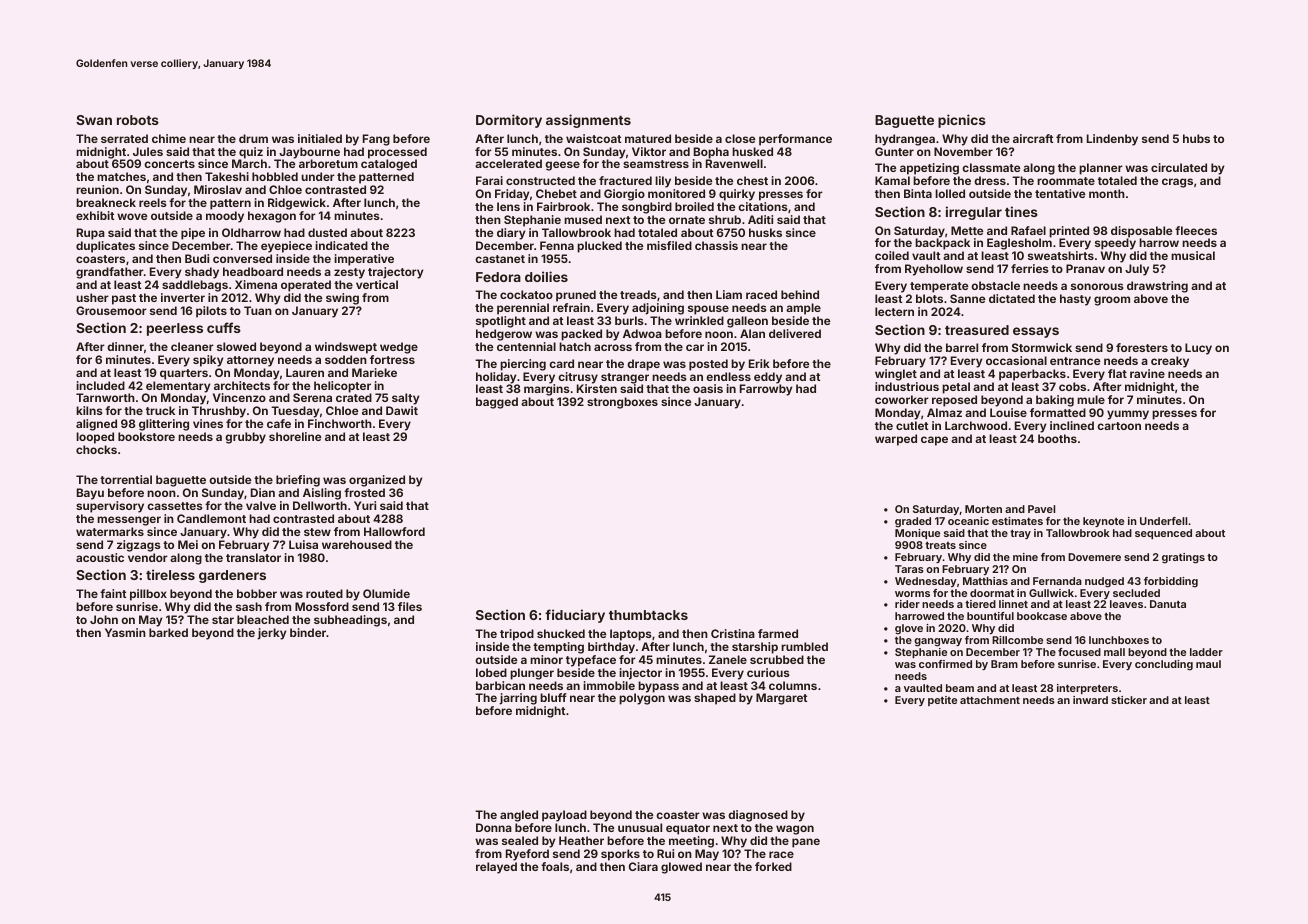 The image size is (1308, 924). I want to click on cartoon, so click(1119, 426).
